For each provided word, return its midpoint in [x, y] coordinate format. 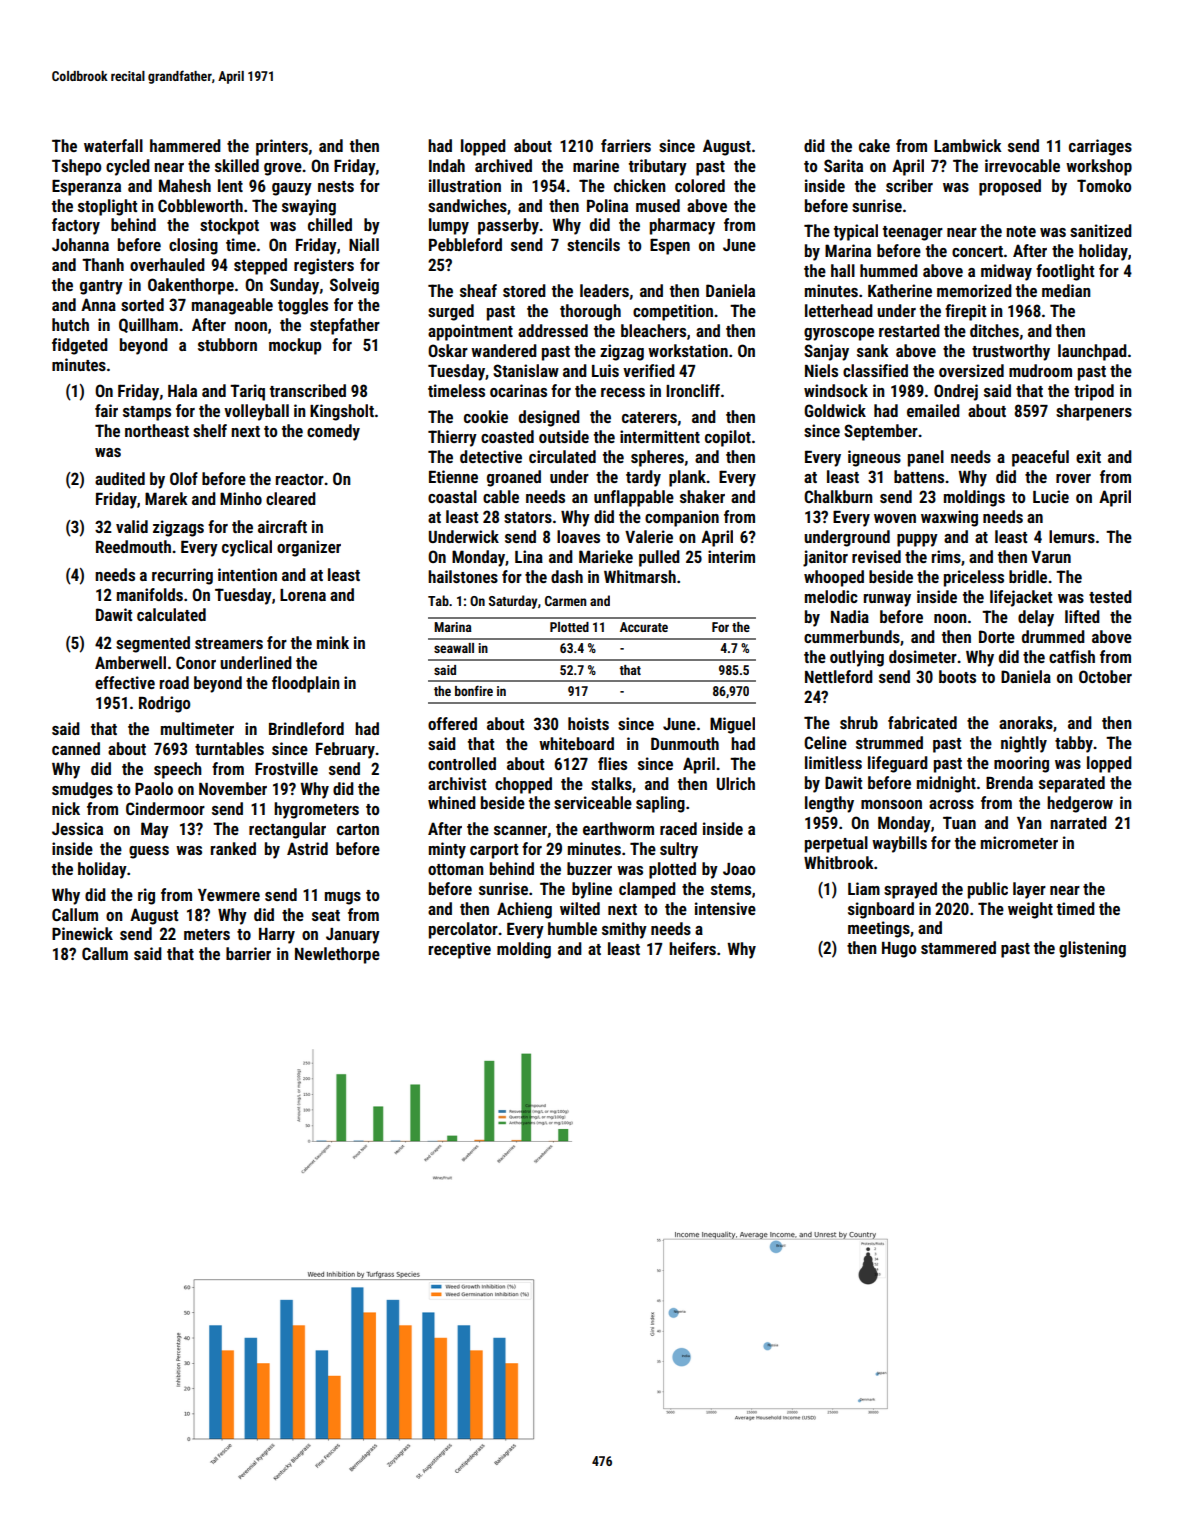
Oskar [448, 350]
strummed [889, 742]
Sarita [843, 165]
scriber [909, 185]
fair [106, 410]
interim [731, 556]
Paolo [154, 788]
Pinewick [82, 933]
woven [895, 518]
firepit [965, 312]
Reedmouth [133, 546]
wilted [580, 908]
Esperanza [86, 187]
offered [452, 723]
